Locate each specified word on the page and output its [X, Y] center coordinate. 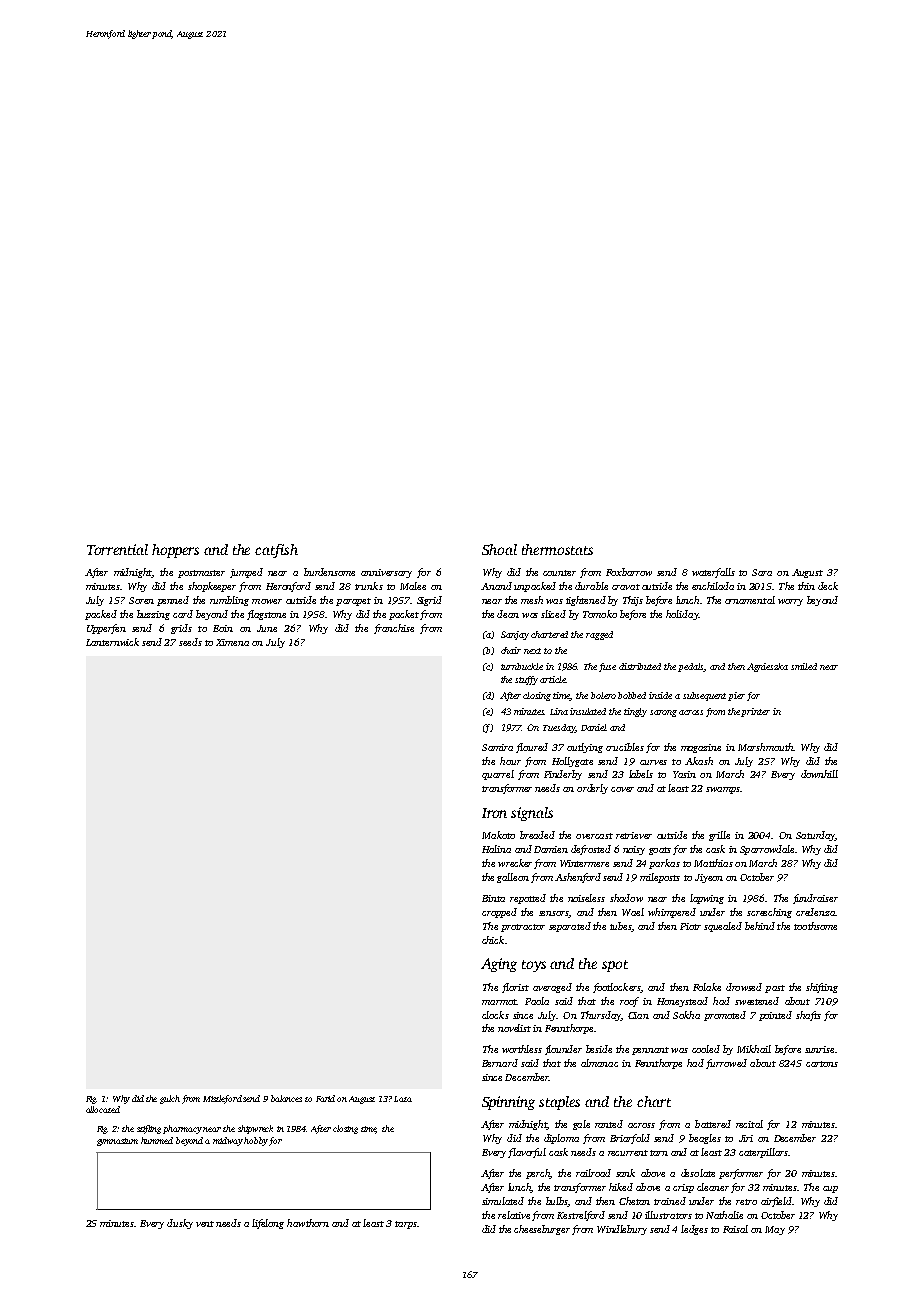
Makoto [498, 835]
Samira [497, 747]
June [267, 628]
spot [615, 966]
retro [746, 1202]
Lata [403, 1099]
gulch [170, 1099]
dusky [180, 1224]
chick [493, 940]
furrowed [726, 1064]
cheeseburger [542, 1230]
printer [756, 712]
